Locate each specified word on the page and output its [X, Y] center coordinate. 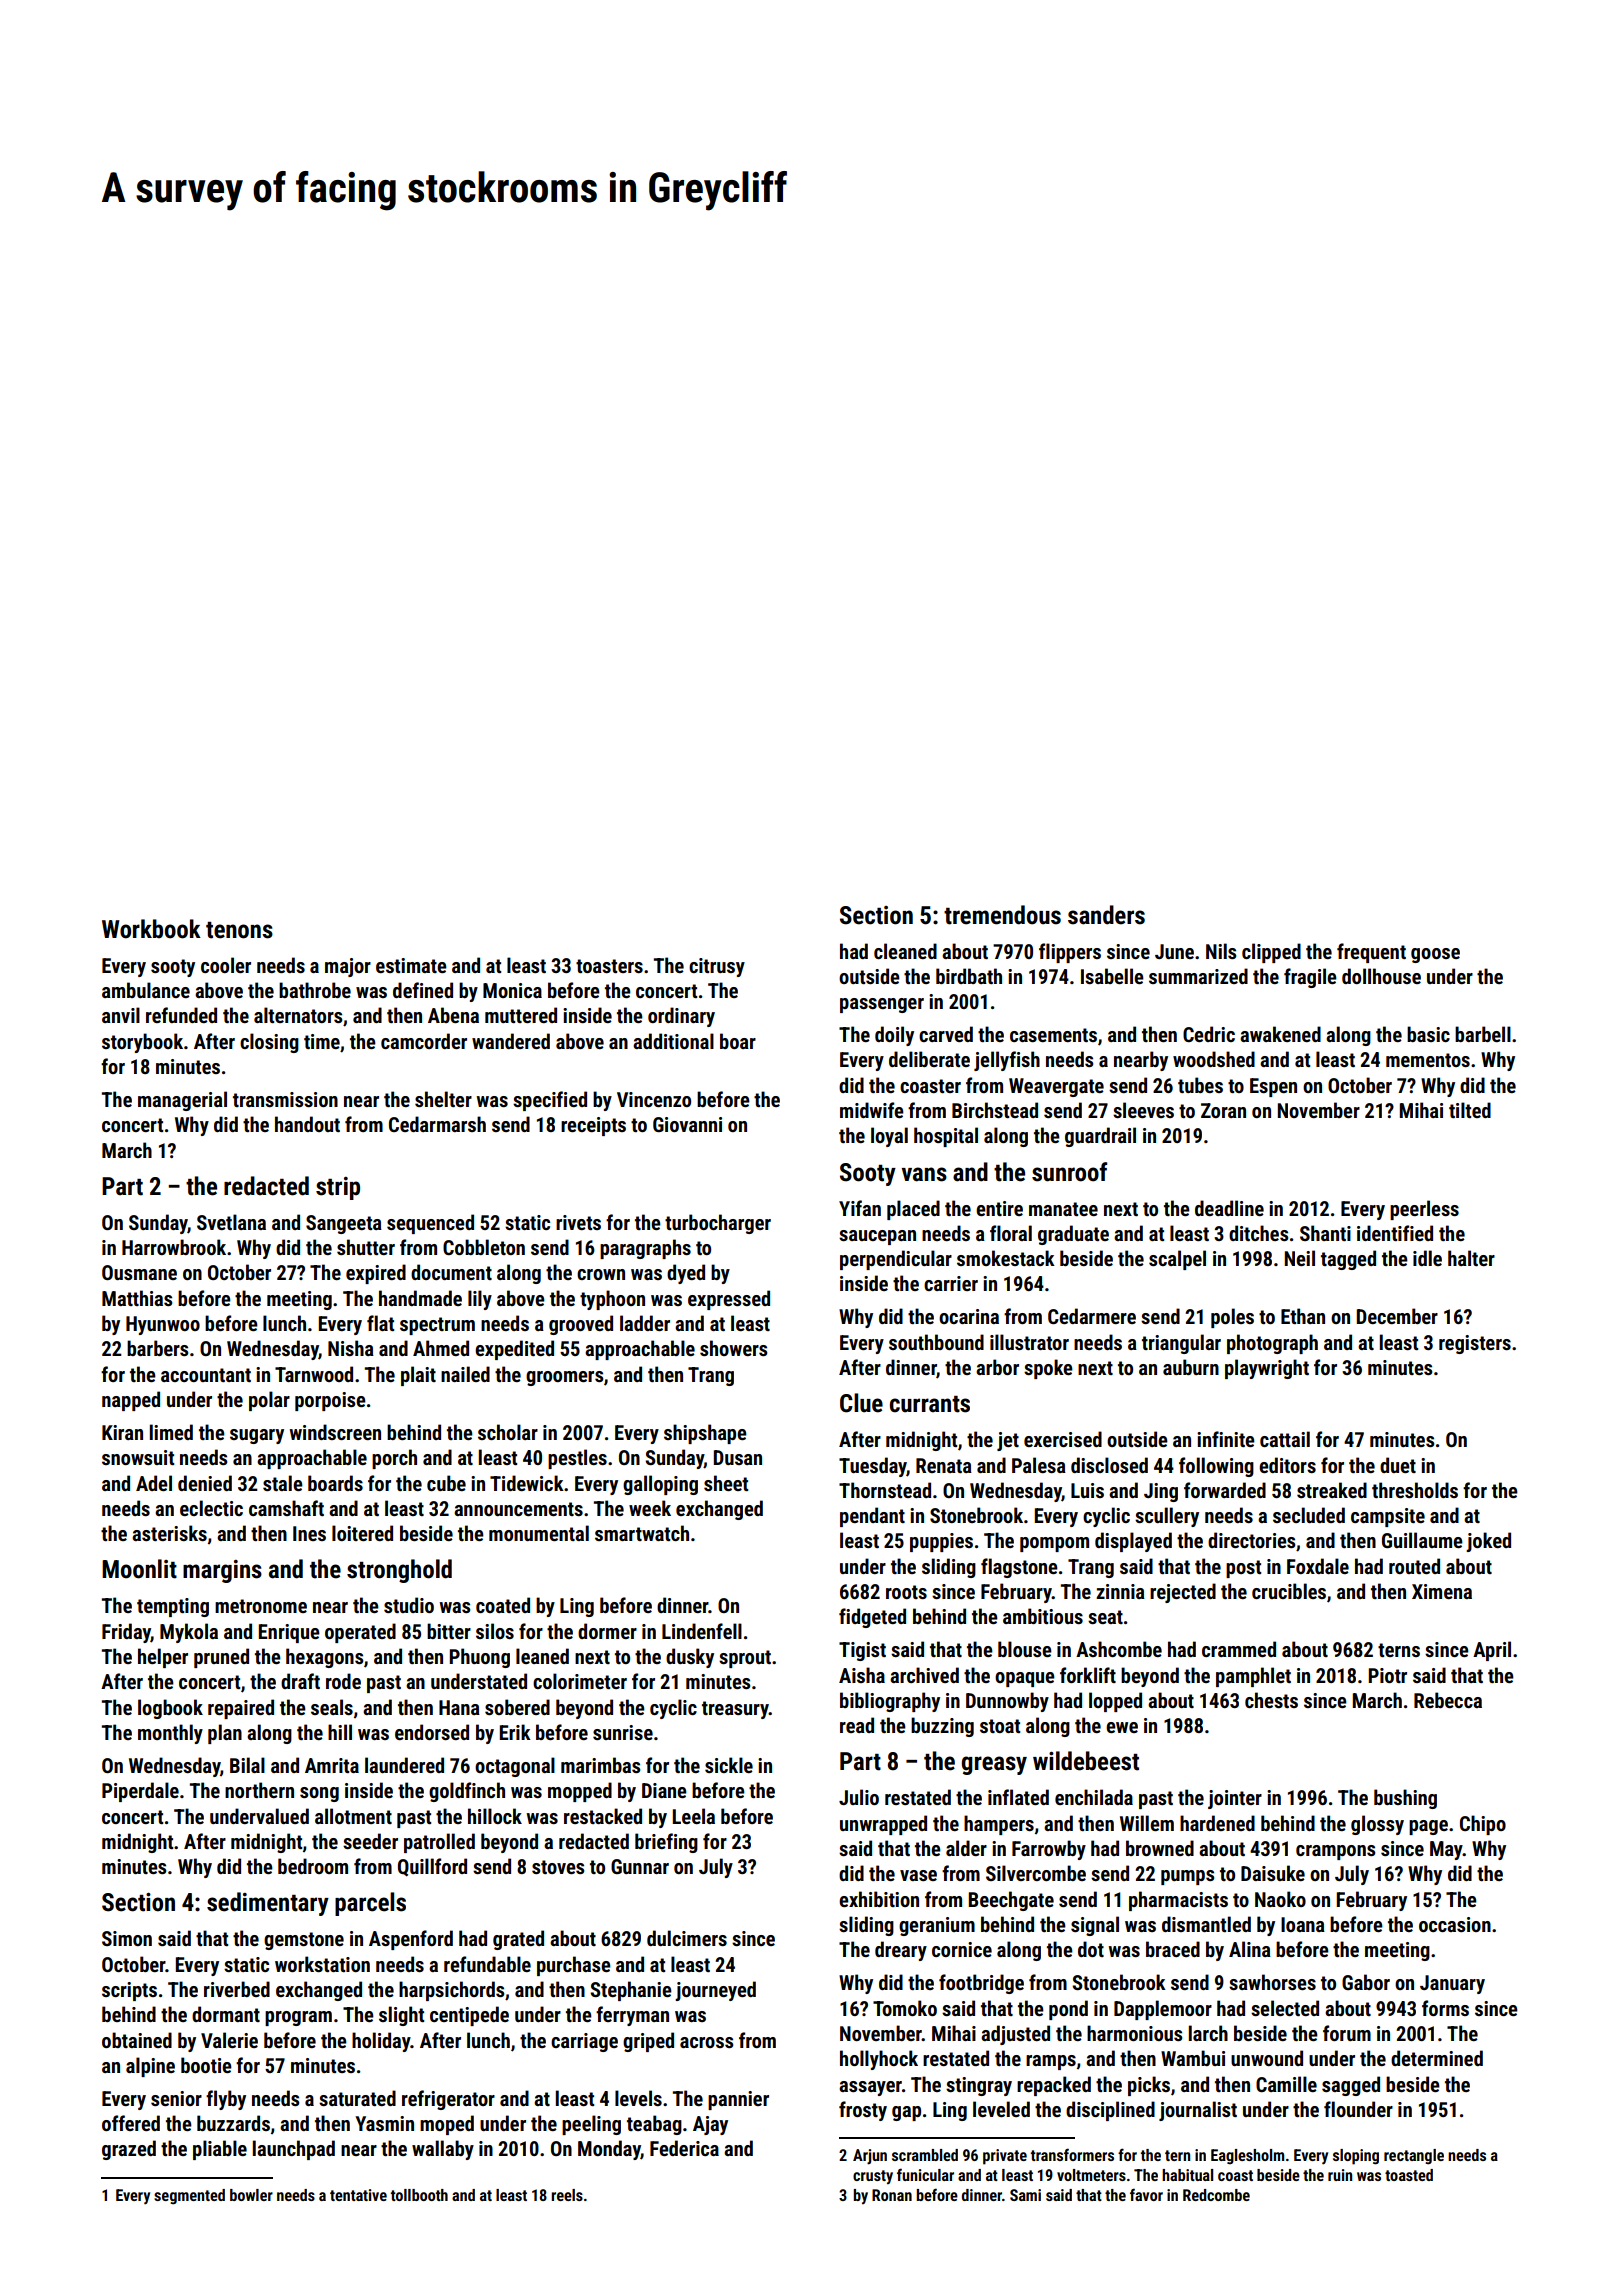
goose [1435, 955]
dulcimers [687, 1938]
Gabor [1366, 1982]
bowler [251, 2195]
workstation [322, 1964]
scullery [1167, 1517]
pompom [1054, 1544]
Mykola [189, 1633]
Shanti [1325, 1233]
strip [338, 1188]
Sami [1025, 2195]
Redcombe [1216, 2195]
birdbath [969, 976]
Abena [453, 1015]
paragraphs [645, 1249]
